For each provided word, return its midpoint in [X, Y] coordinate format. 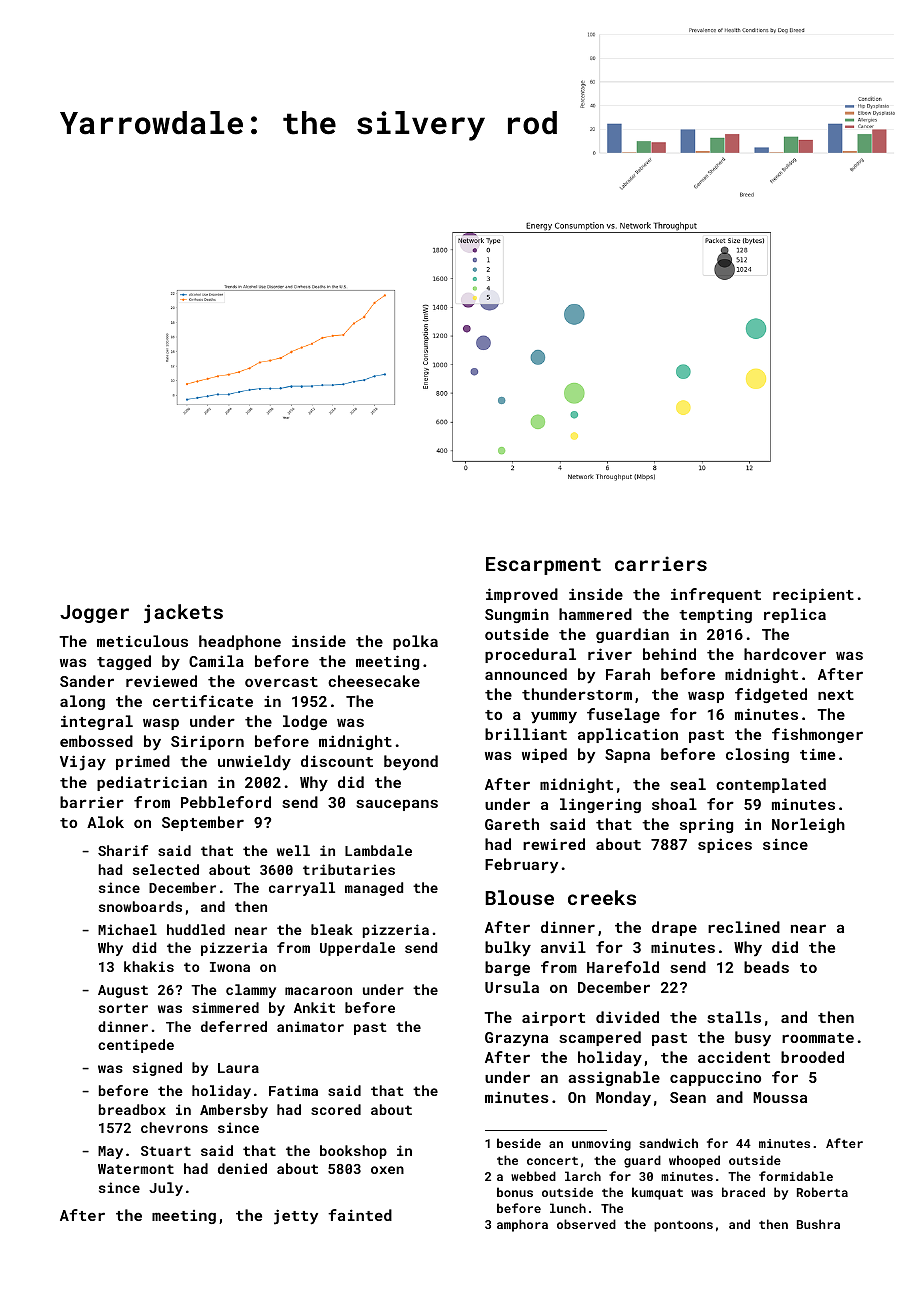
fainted [360, 1215]
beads [766, 967]
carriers [661, 563]
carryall [302, 889]
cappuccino [715, 1078]
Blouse [519, 897]
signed [157, 1069]
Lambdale [378, 850]
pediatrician [152, 783]
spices [725, 845]
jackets [183, 613]
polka [415, 642]
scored [336, 1109]
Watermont [136, 1169]
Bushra [818, 1224]
